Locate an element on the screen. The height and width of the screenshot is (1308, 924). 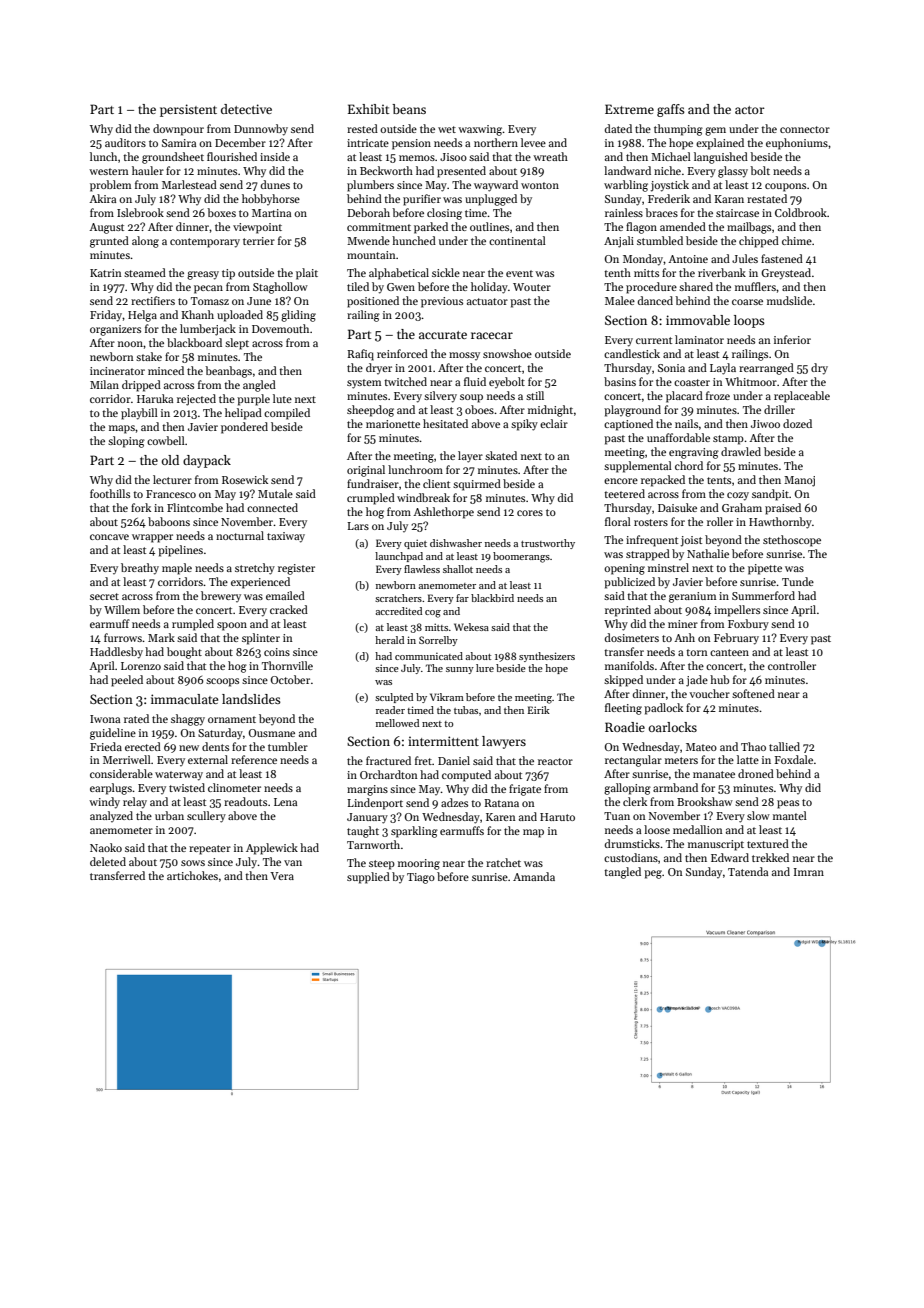
artichokes is located at coordinates (192, 875).
